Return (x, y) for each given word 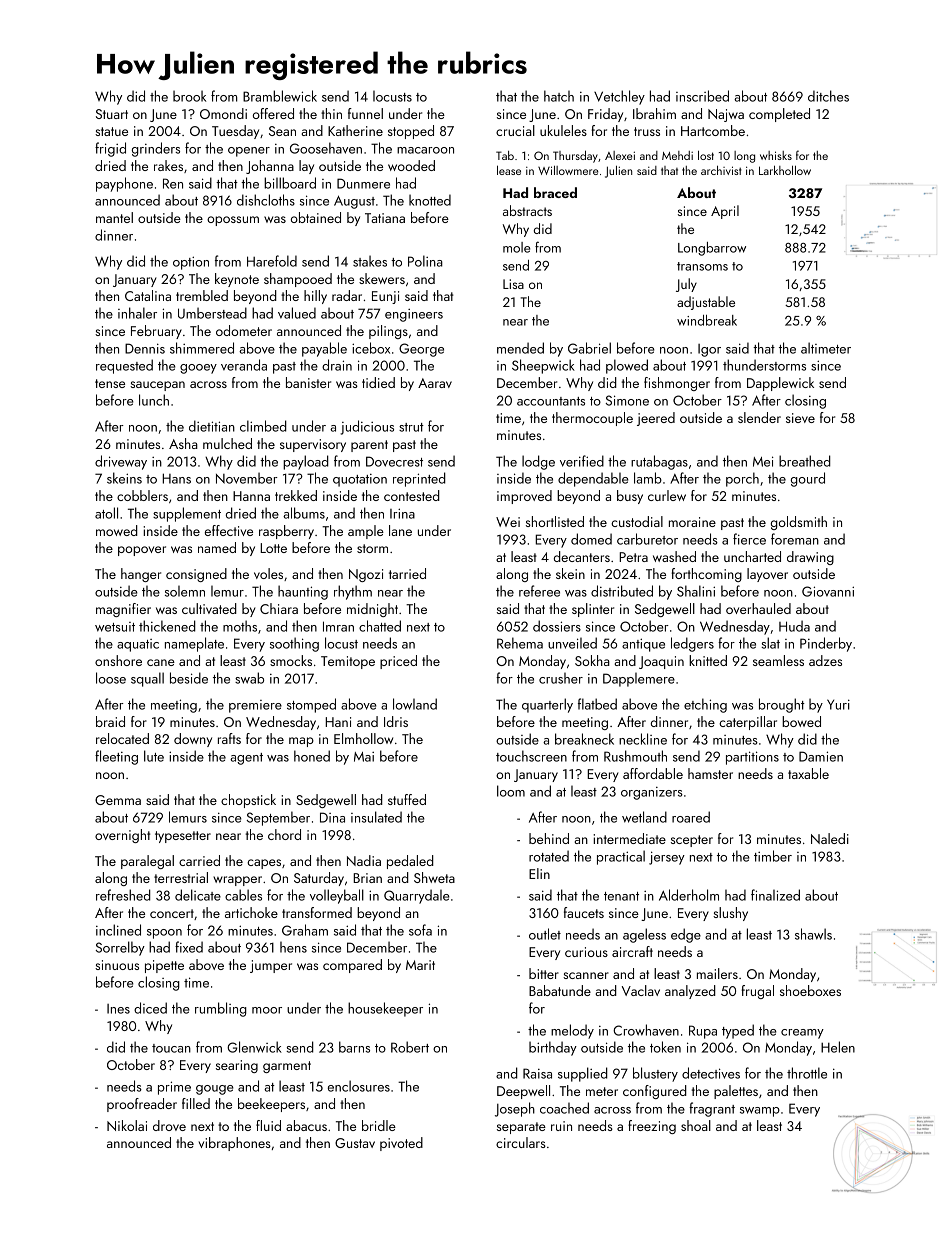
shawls (813, 934)
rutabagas (659, 462)
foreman (795, 539)
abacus (306, 1125)
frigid (110, 149)
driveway (121, 462)
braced (555, 192)
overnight (123, 836)
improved (524, 497)
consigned (196, 575)
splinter (593, 610)
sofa (420, 930)
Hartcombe (713, 130)
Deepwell (523, 1092)
